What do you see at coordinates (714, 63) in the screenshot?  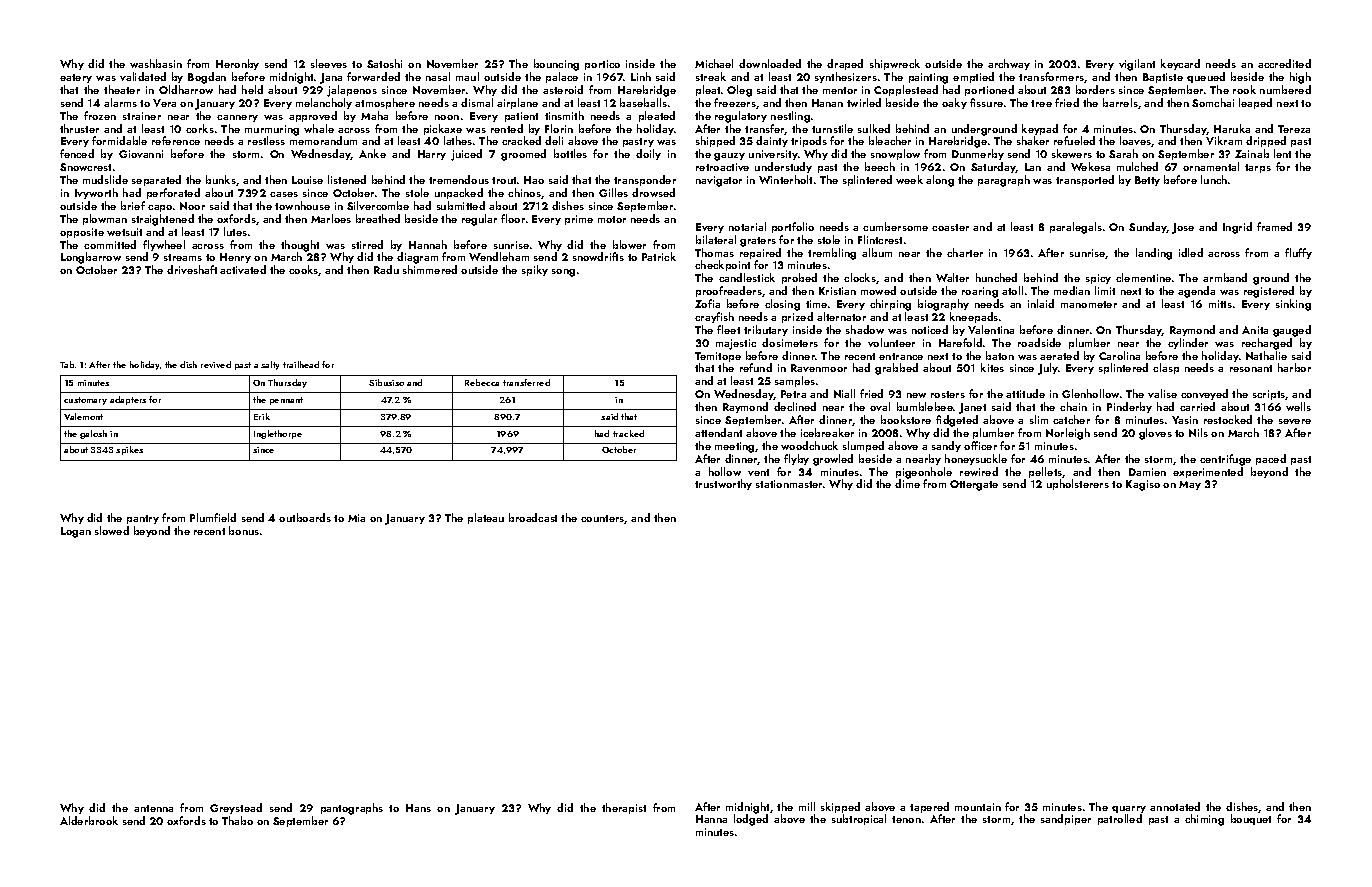 I see `Michael` at bounding box center [714, 63].
